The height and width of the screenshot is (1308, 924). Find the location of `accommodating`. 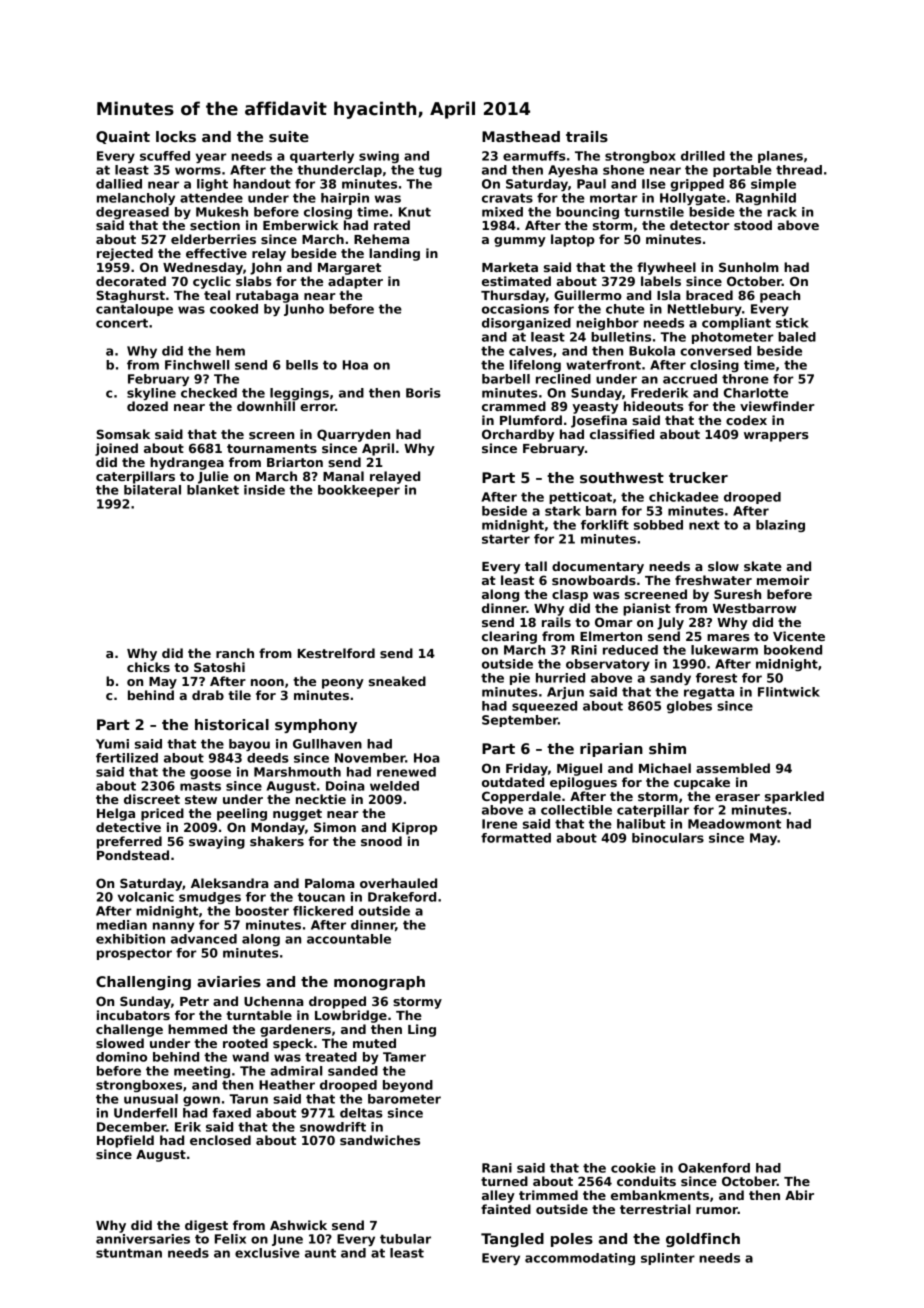

accommodating is located at coordinates (580, 1259).
